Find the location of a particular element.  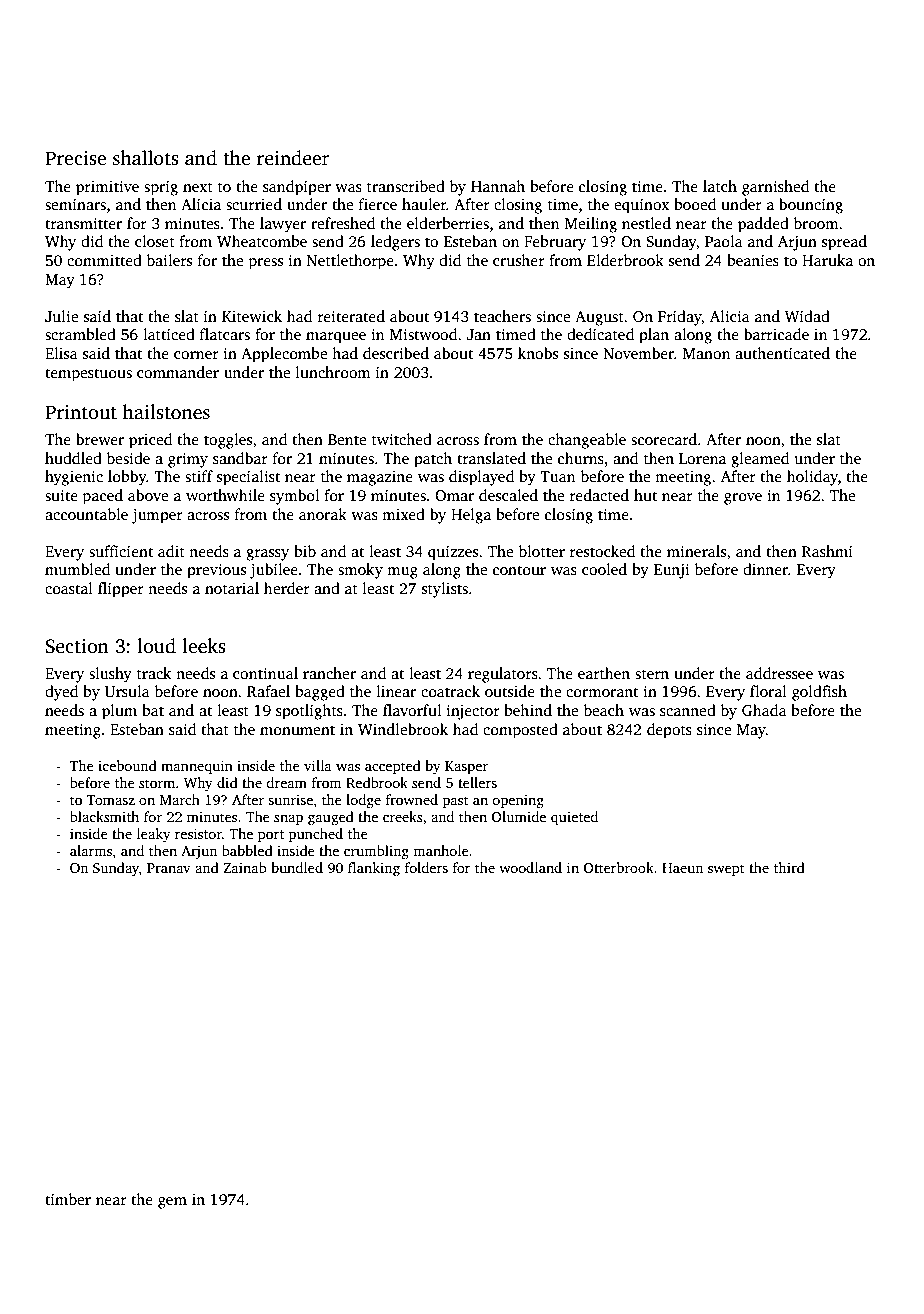

woodland is located at coordinates (530, 867).
